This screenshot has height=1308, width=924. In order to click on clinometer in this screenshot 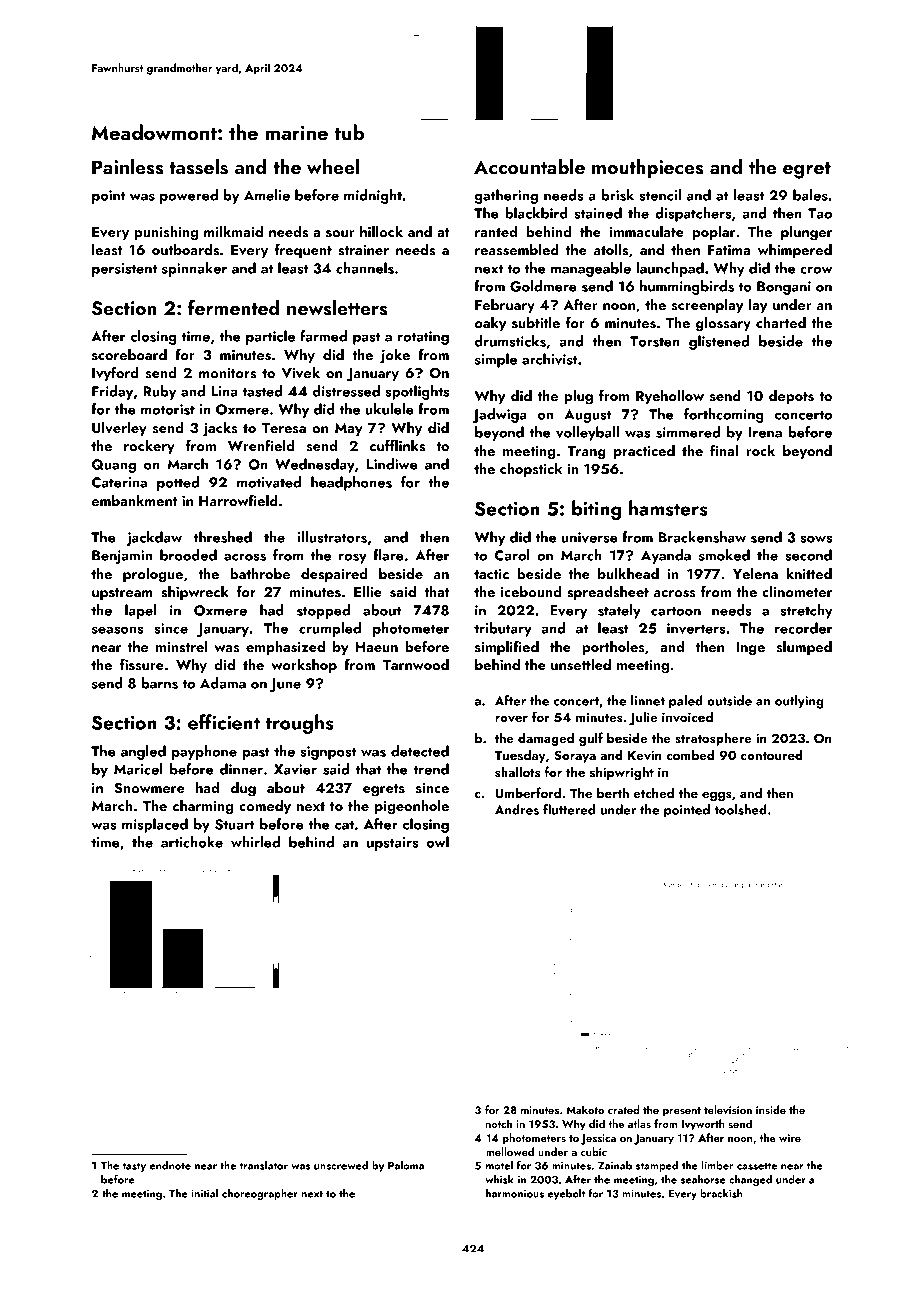, I will do `click(797, 591)`.
